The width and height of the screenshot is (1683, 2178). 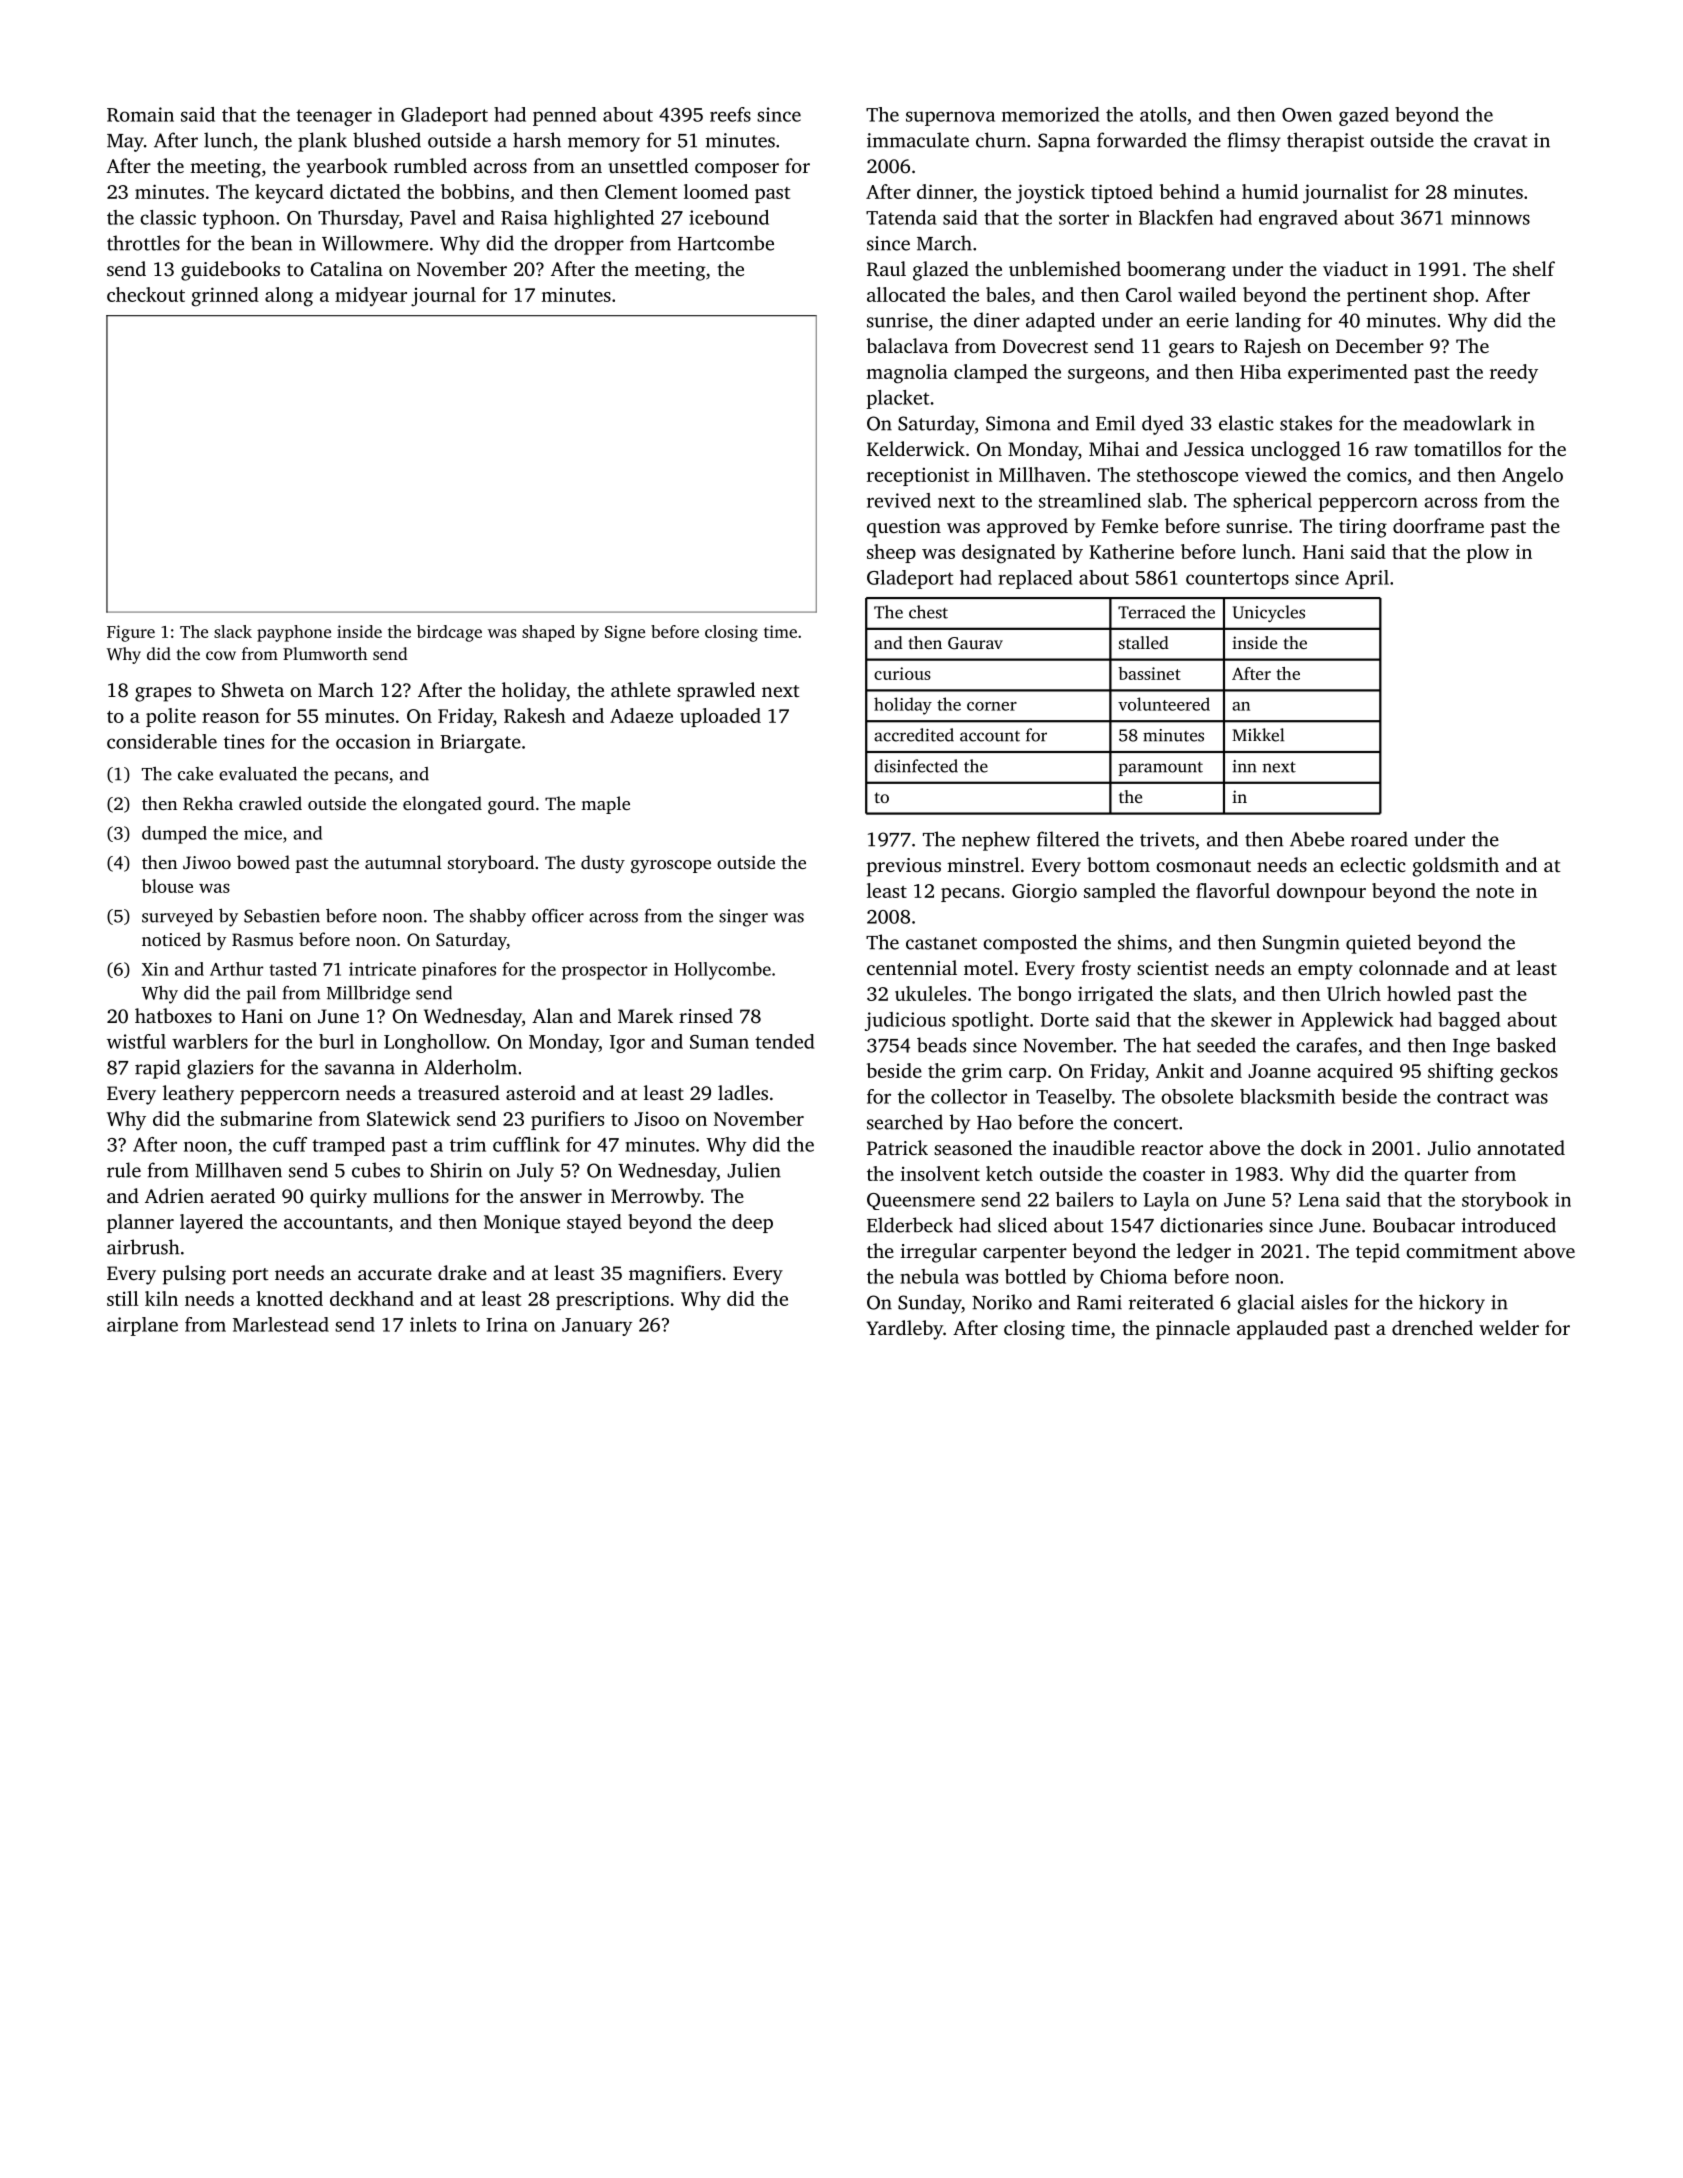 I want to click on applauded, so click(x=1282, y=1330).
